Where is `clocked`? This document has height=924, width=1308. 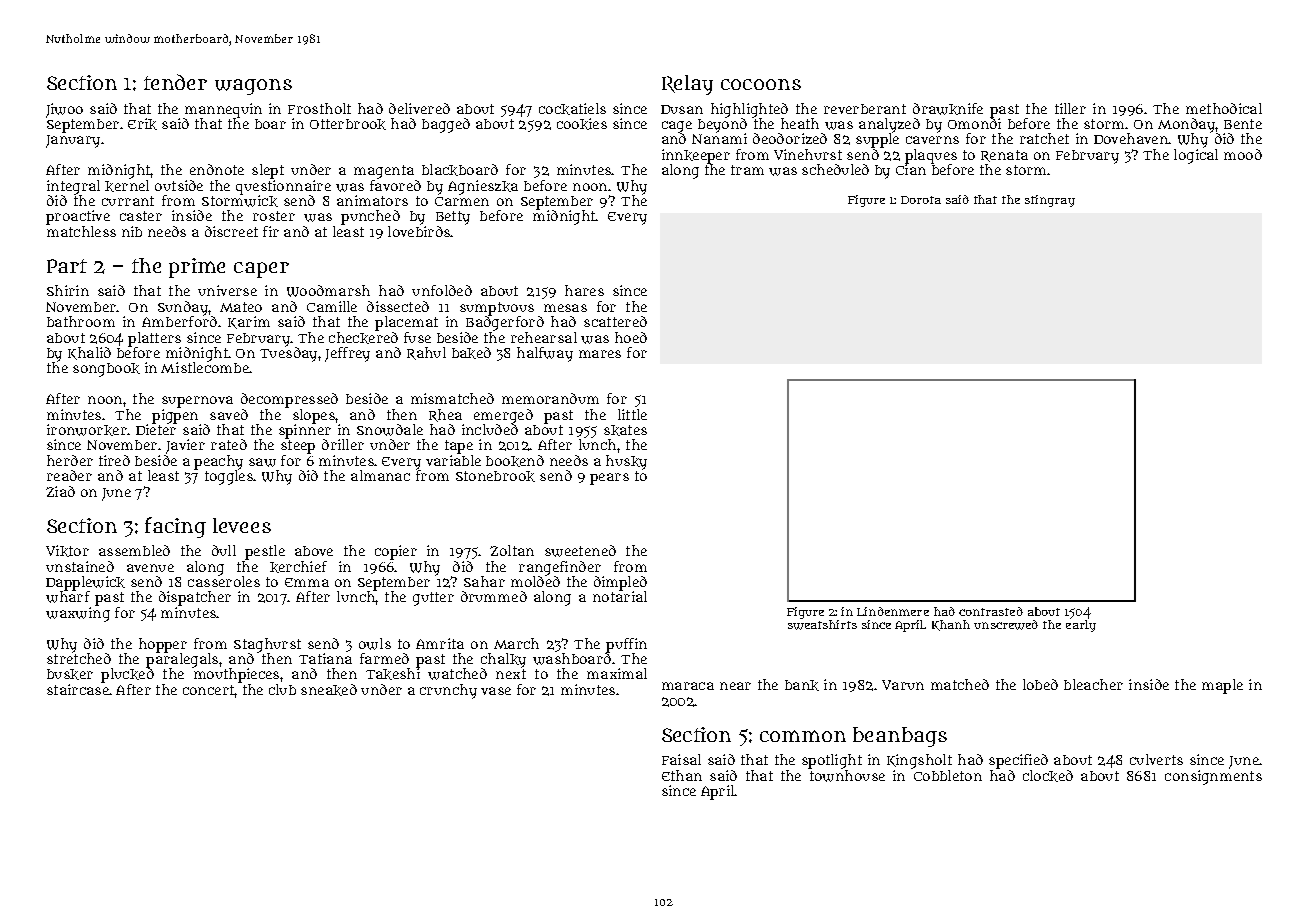
clocked is located at coordinates (1048, 776).
